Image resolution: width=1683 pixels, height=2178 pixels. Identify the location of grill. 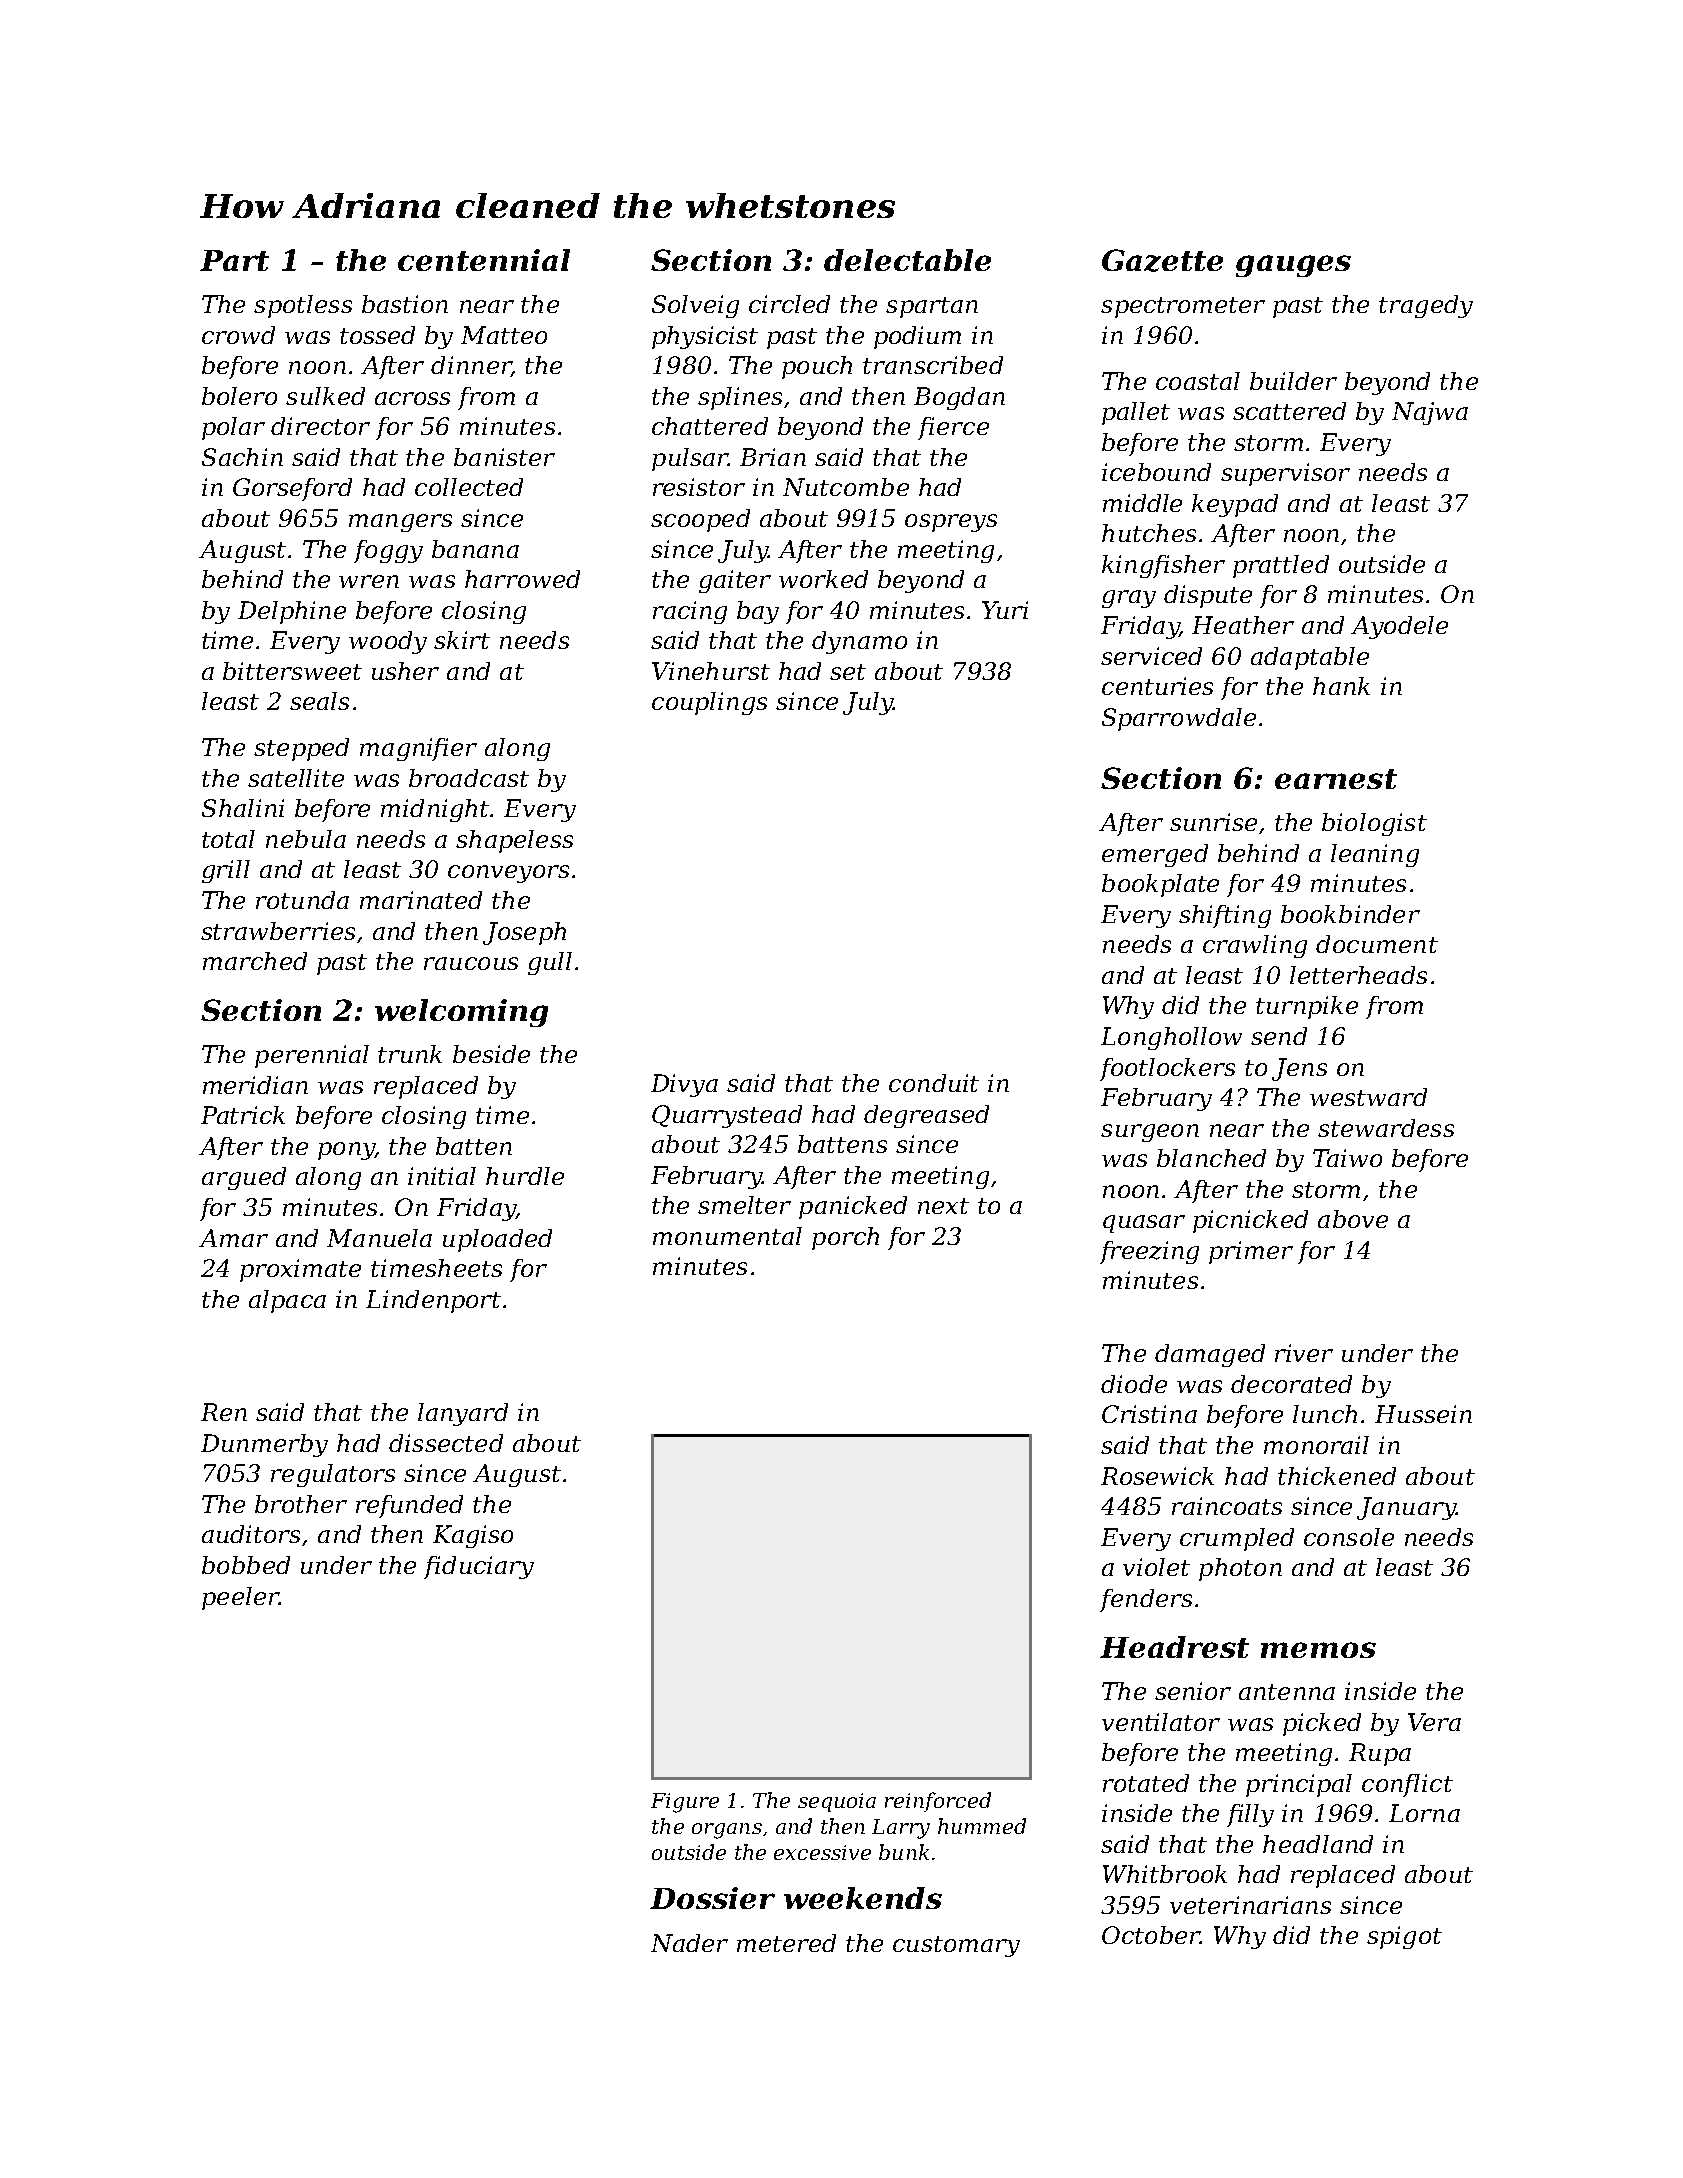
(226, 871).
